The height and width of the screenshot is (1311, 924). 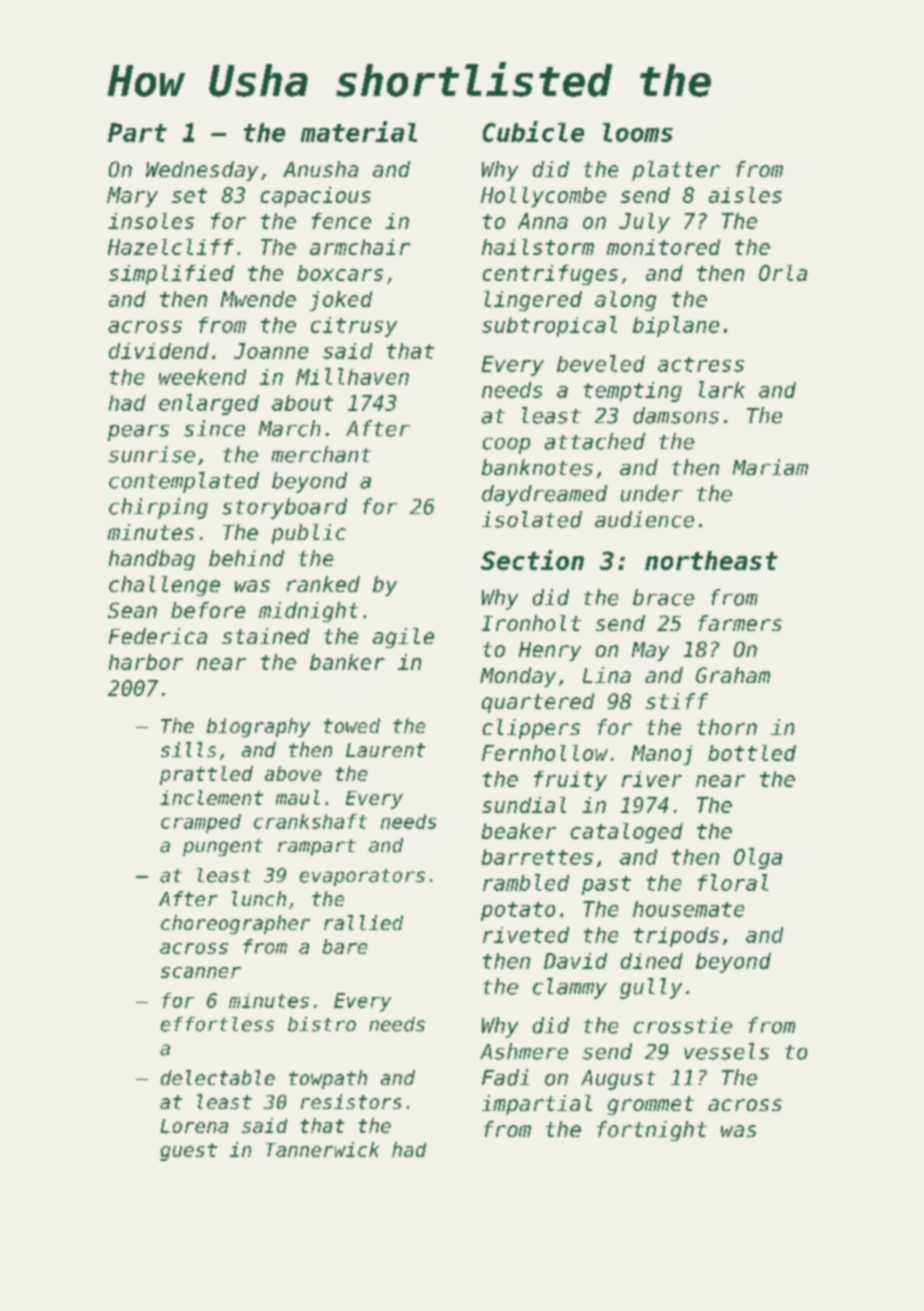 I want to click on Cubicle, so click(x=533, y=131).
